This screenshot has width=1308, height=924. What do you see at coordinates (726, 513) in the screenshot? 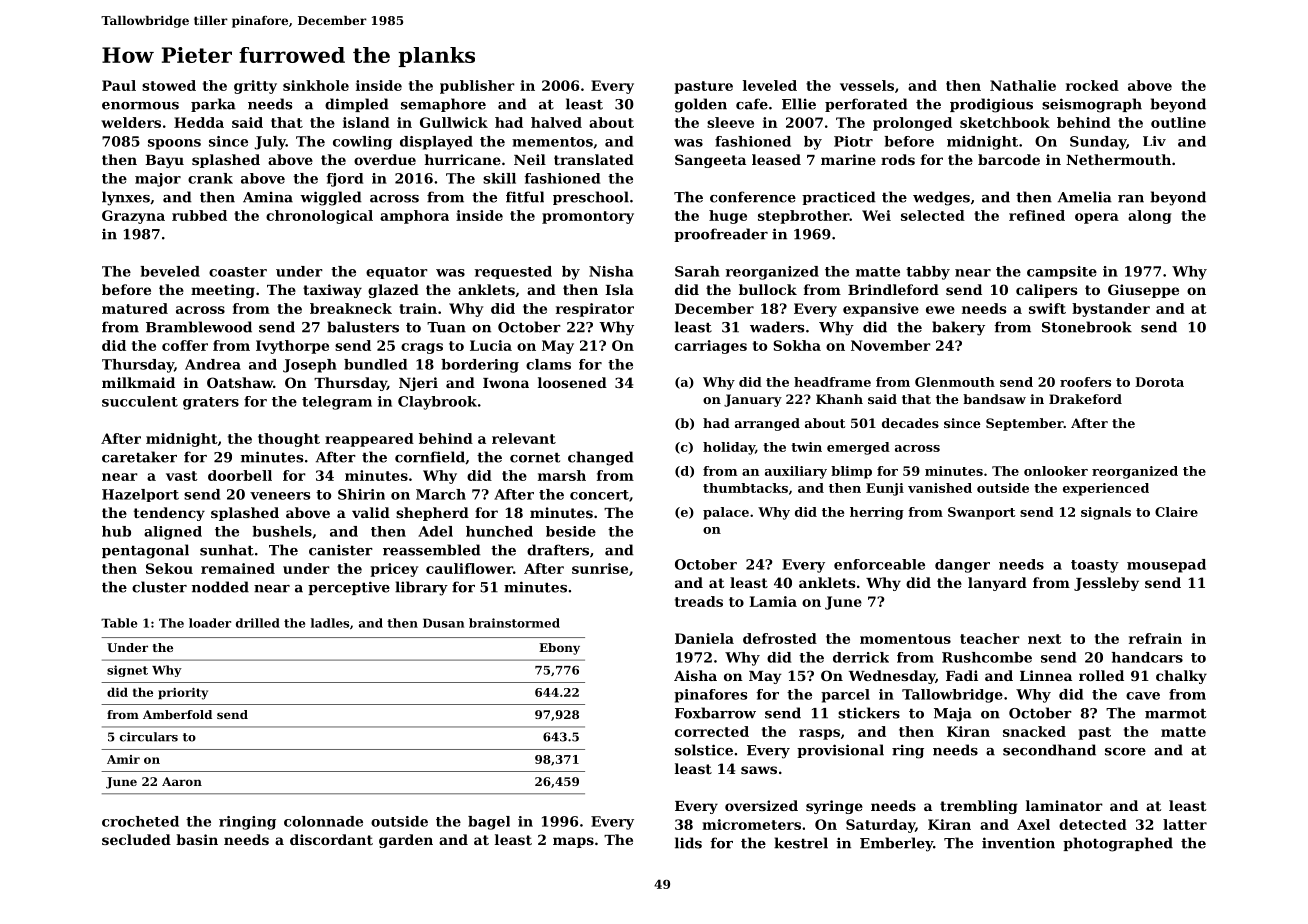
I see `palace` at bounding box center [726, 513].
